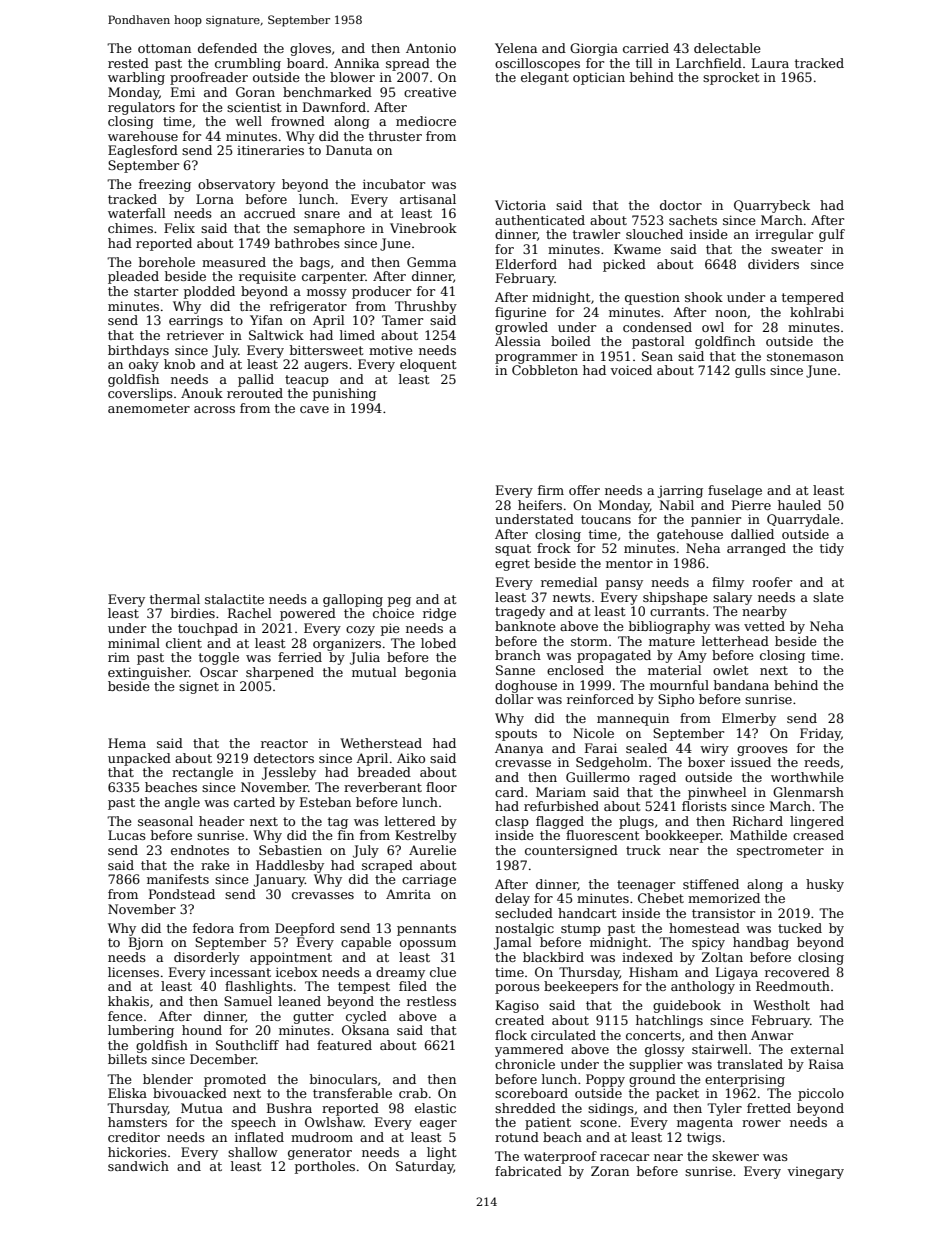 The height and width of the screenshot is (1233, 952). What do you see at coordinates (430, 673) in the screenshot?
I see `begonia` at bounding box center [430, 673].
